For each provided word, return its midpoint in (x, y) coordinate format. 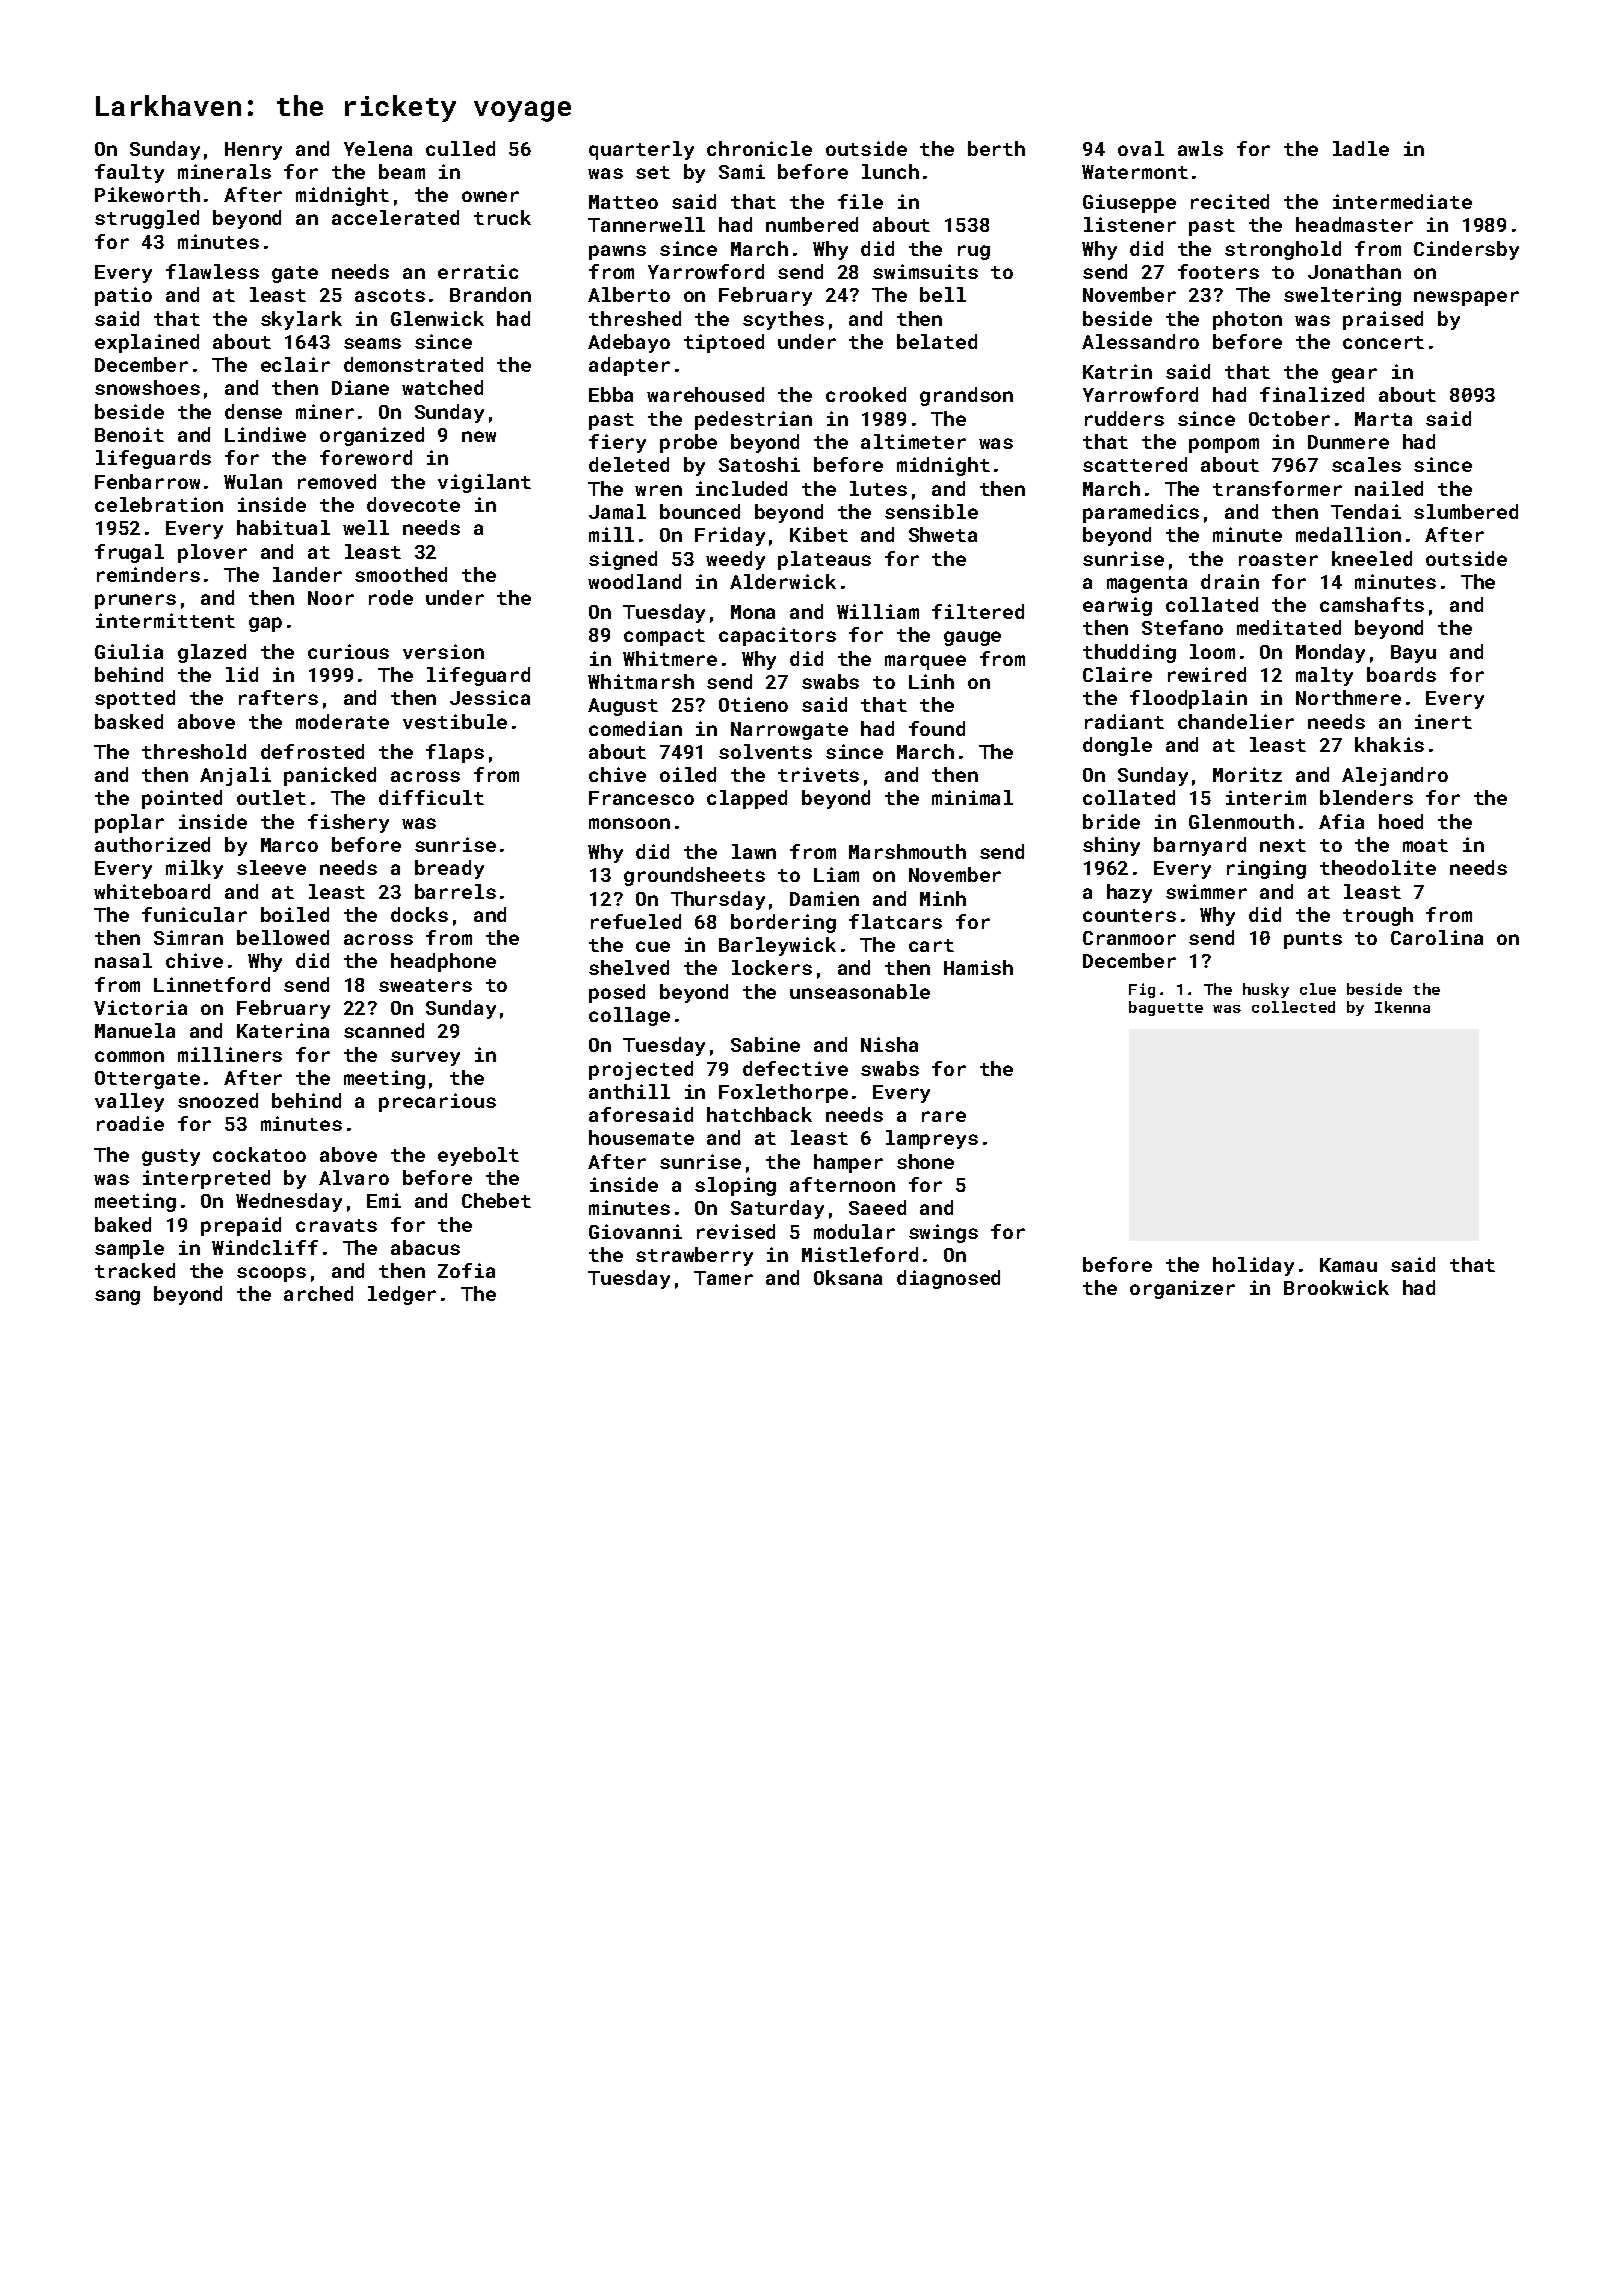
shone (925, 1161)
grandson (966, 396)
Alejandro (1395, 776)
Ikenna (1402, 1007)
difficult (431, 797)
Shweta (943, 534)
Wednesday (289, 1202)
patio (123, 296)
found (937, 728)
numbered (812, 224)
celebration (159, 504)
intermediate (1402, 201)
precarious (437, 1102)
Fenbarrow (147, 481)
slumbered (1466, 511)
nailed (1389, 488)
